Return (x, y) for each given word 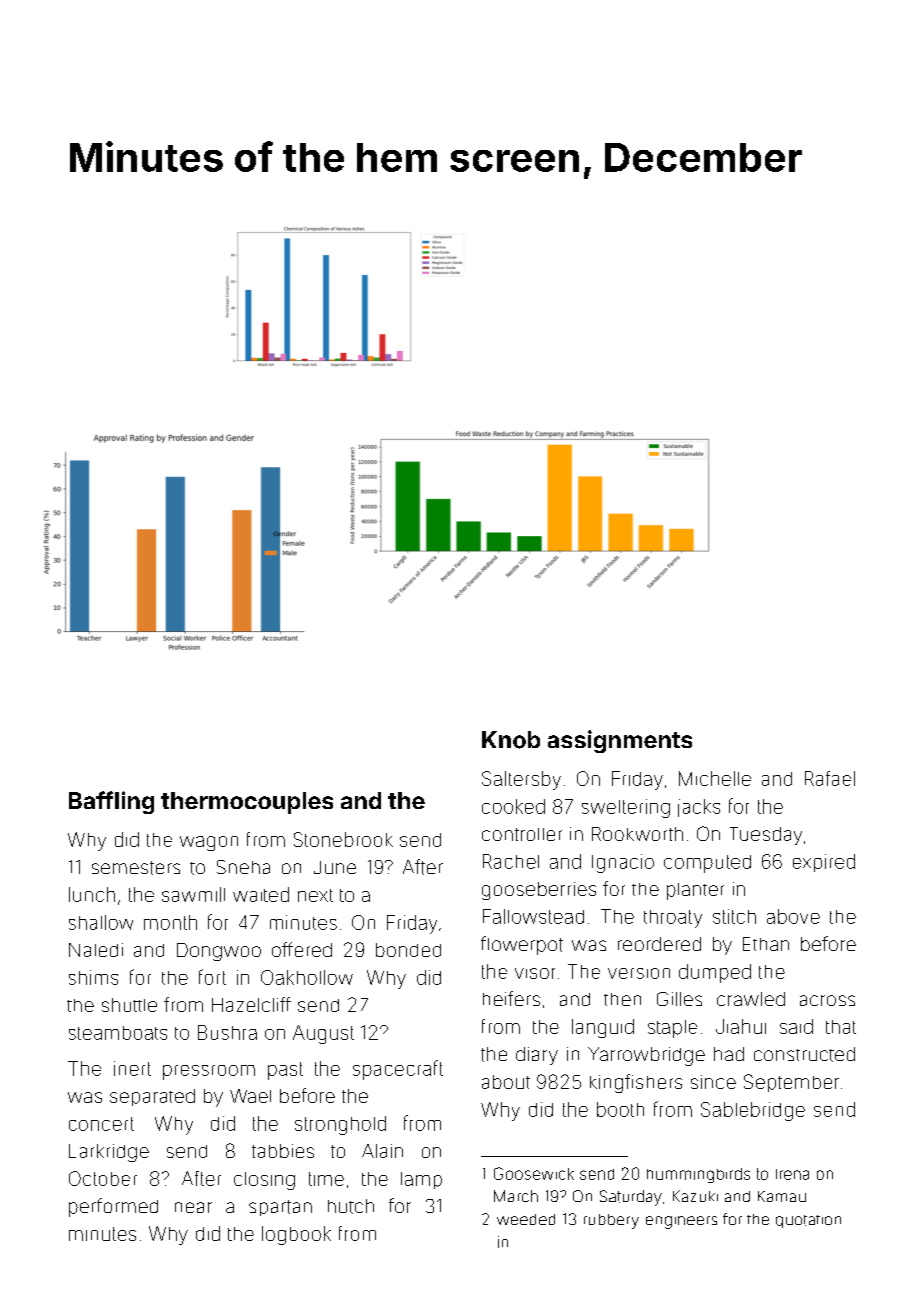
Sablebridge (753, 1111)
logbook (296, 1235)
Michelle (715, 778)
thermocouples (247, 803)
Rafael (830, 778)
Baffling (111, 802)
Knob (511, 740)
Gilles (679, 999)
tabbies (283, 1151)
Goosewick (534, 1173)
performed (113, 1207)
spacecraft (398, 1070)
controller (522, 834)
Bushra (227, 1032)
